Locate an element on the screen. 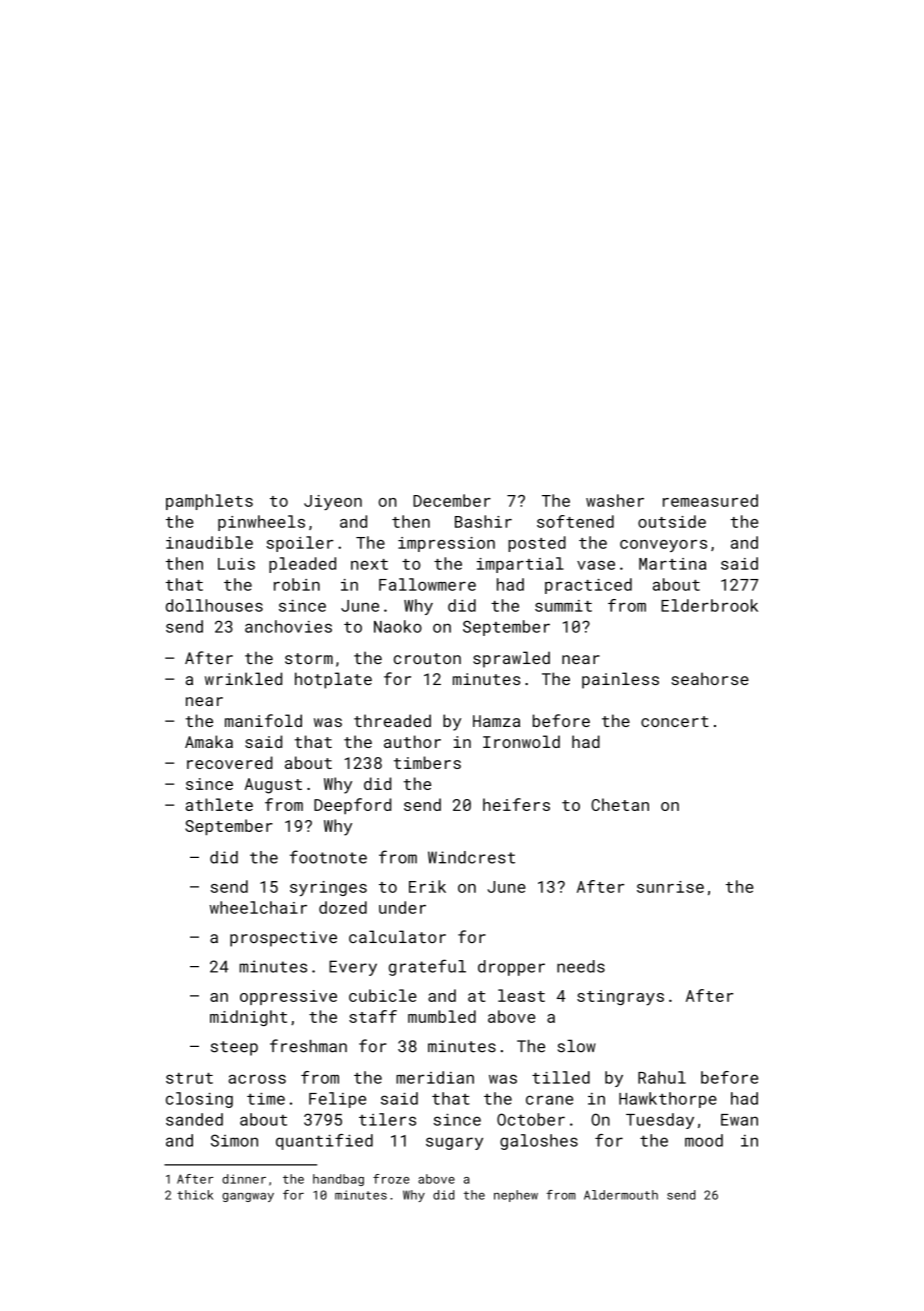 This screenshot has width=924, height=1311. remeasured is located at coordinates (710, 500).
